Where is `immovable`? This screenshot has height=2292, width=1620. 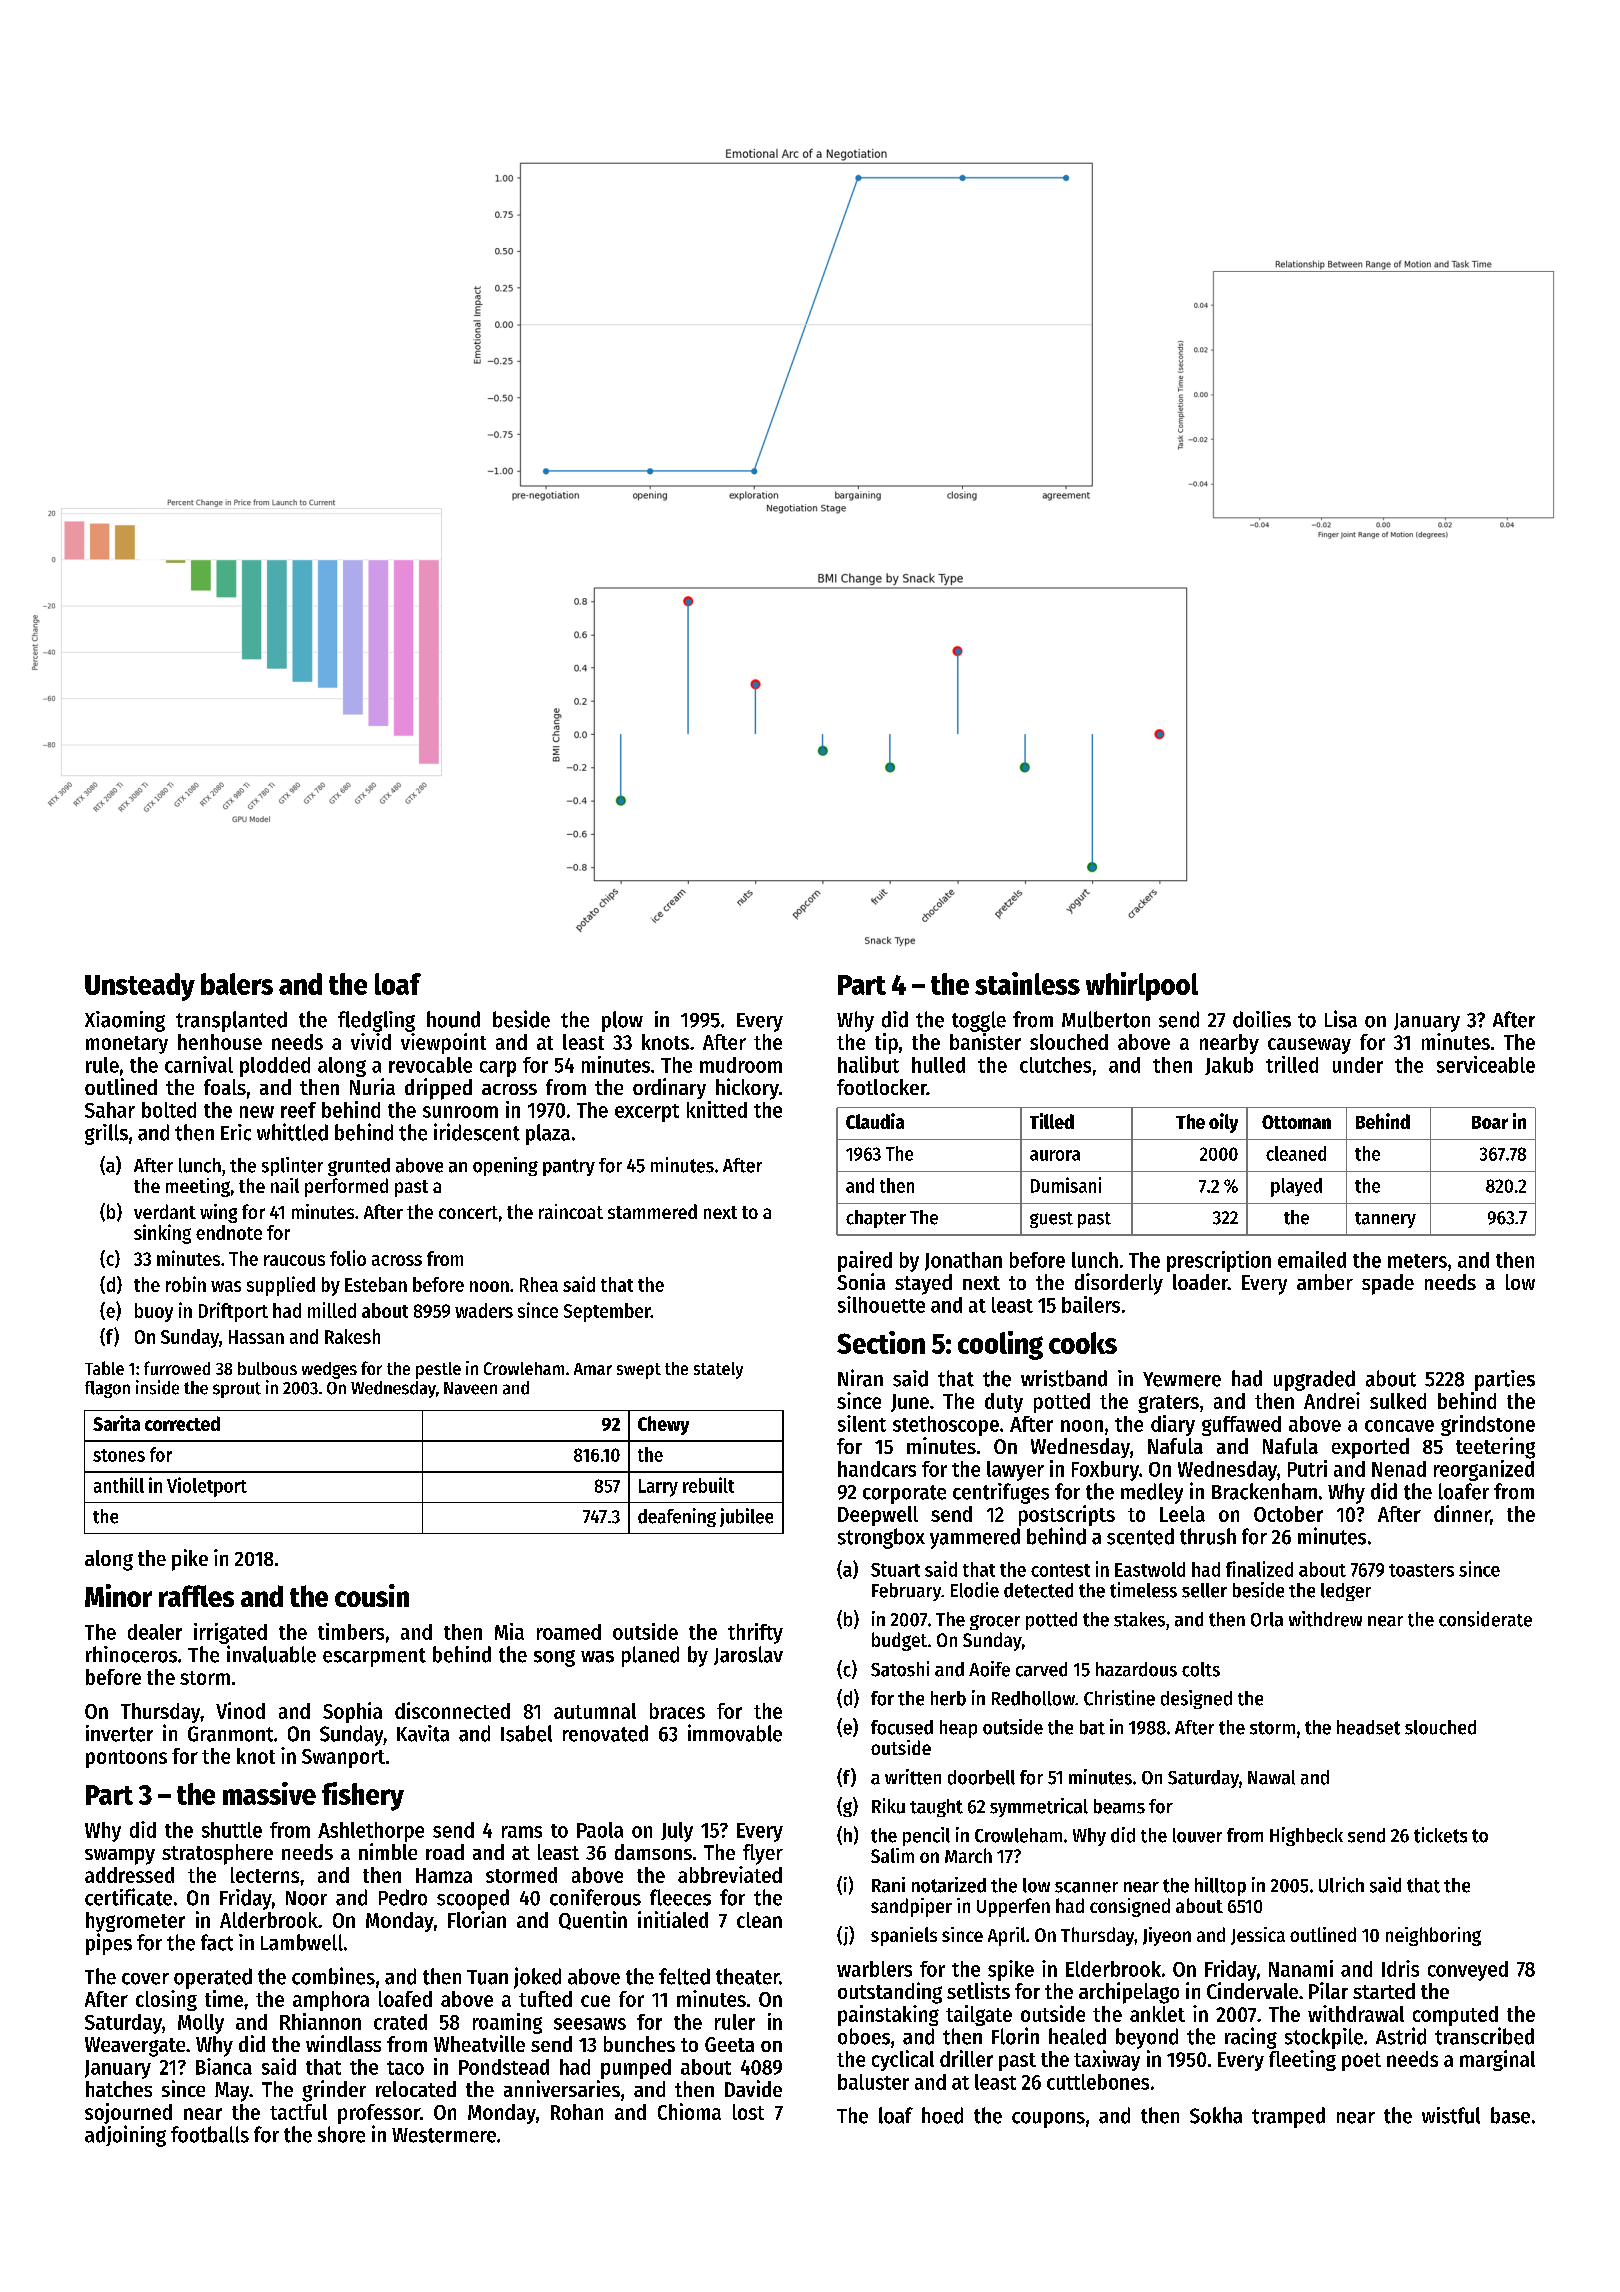
immovable is located at coordinates (735, 1733).
